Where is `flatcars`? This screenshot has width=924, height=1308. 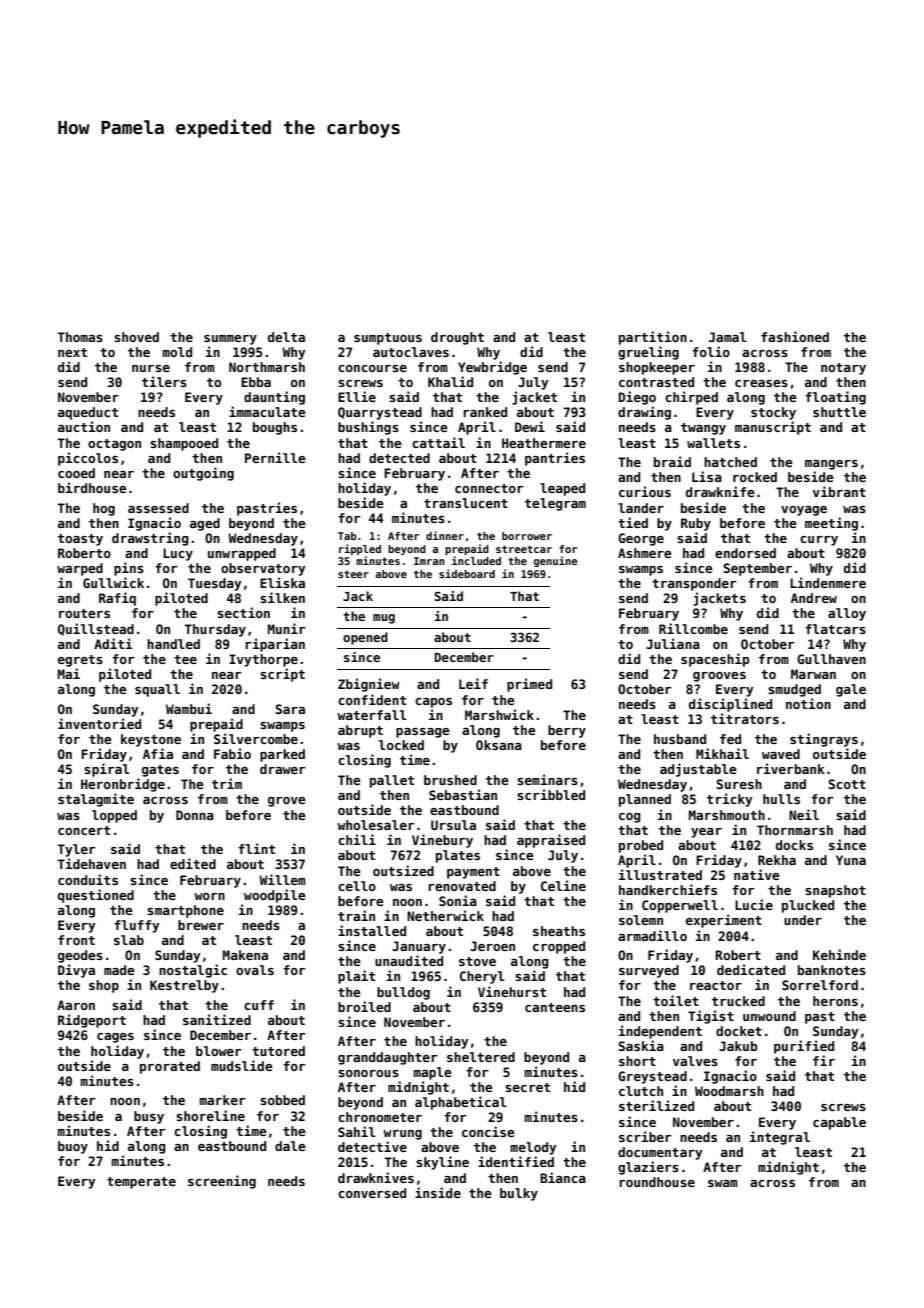
flatcars is located at coordinates (835, 629).
